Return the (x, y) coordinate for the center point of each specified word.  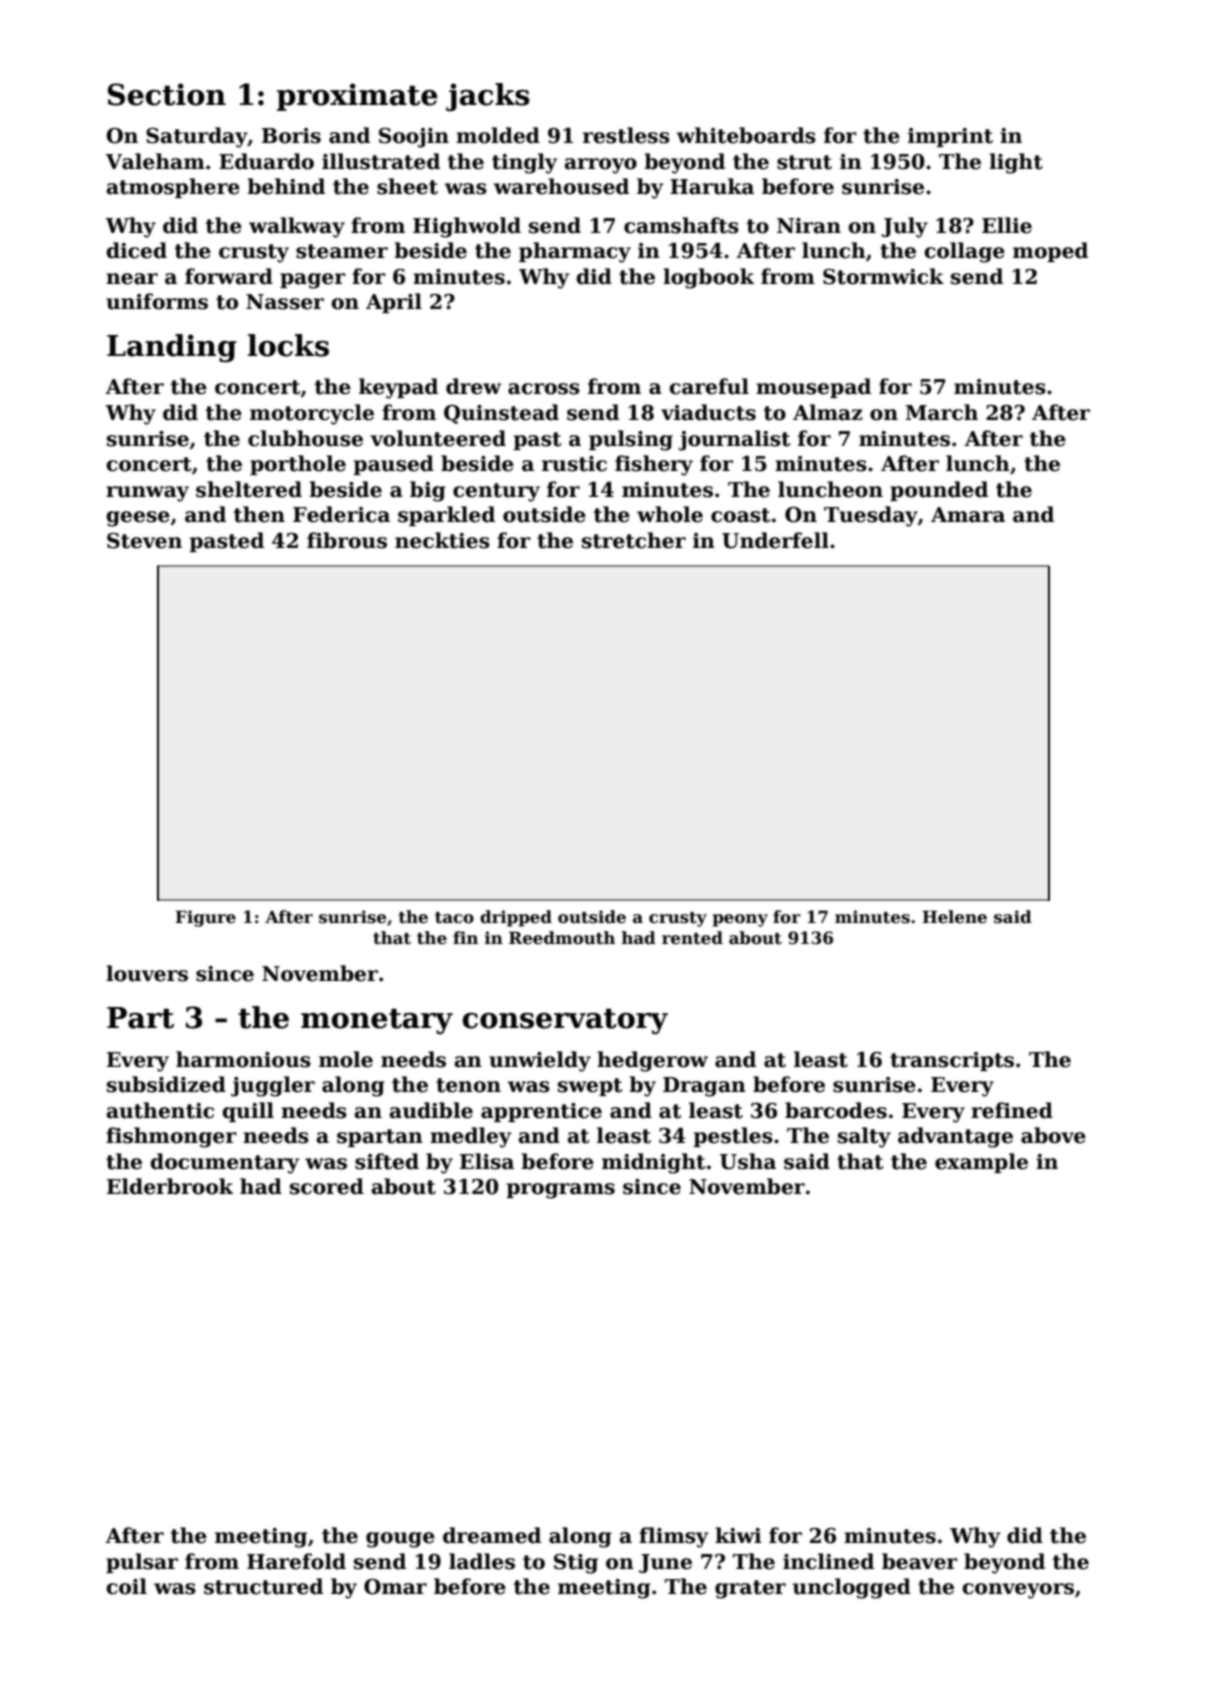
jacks (488, 97)
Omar (395, 1587)
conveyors (1018, 1591)
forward (229, 276)
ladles (482, 1561)
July (904, 227)
